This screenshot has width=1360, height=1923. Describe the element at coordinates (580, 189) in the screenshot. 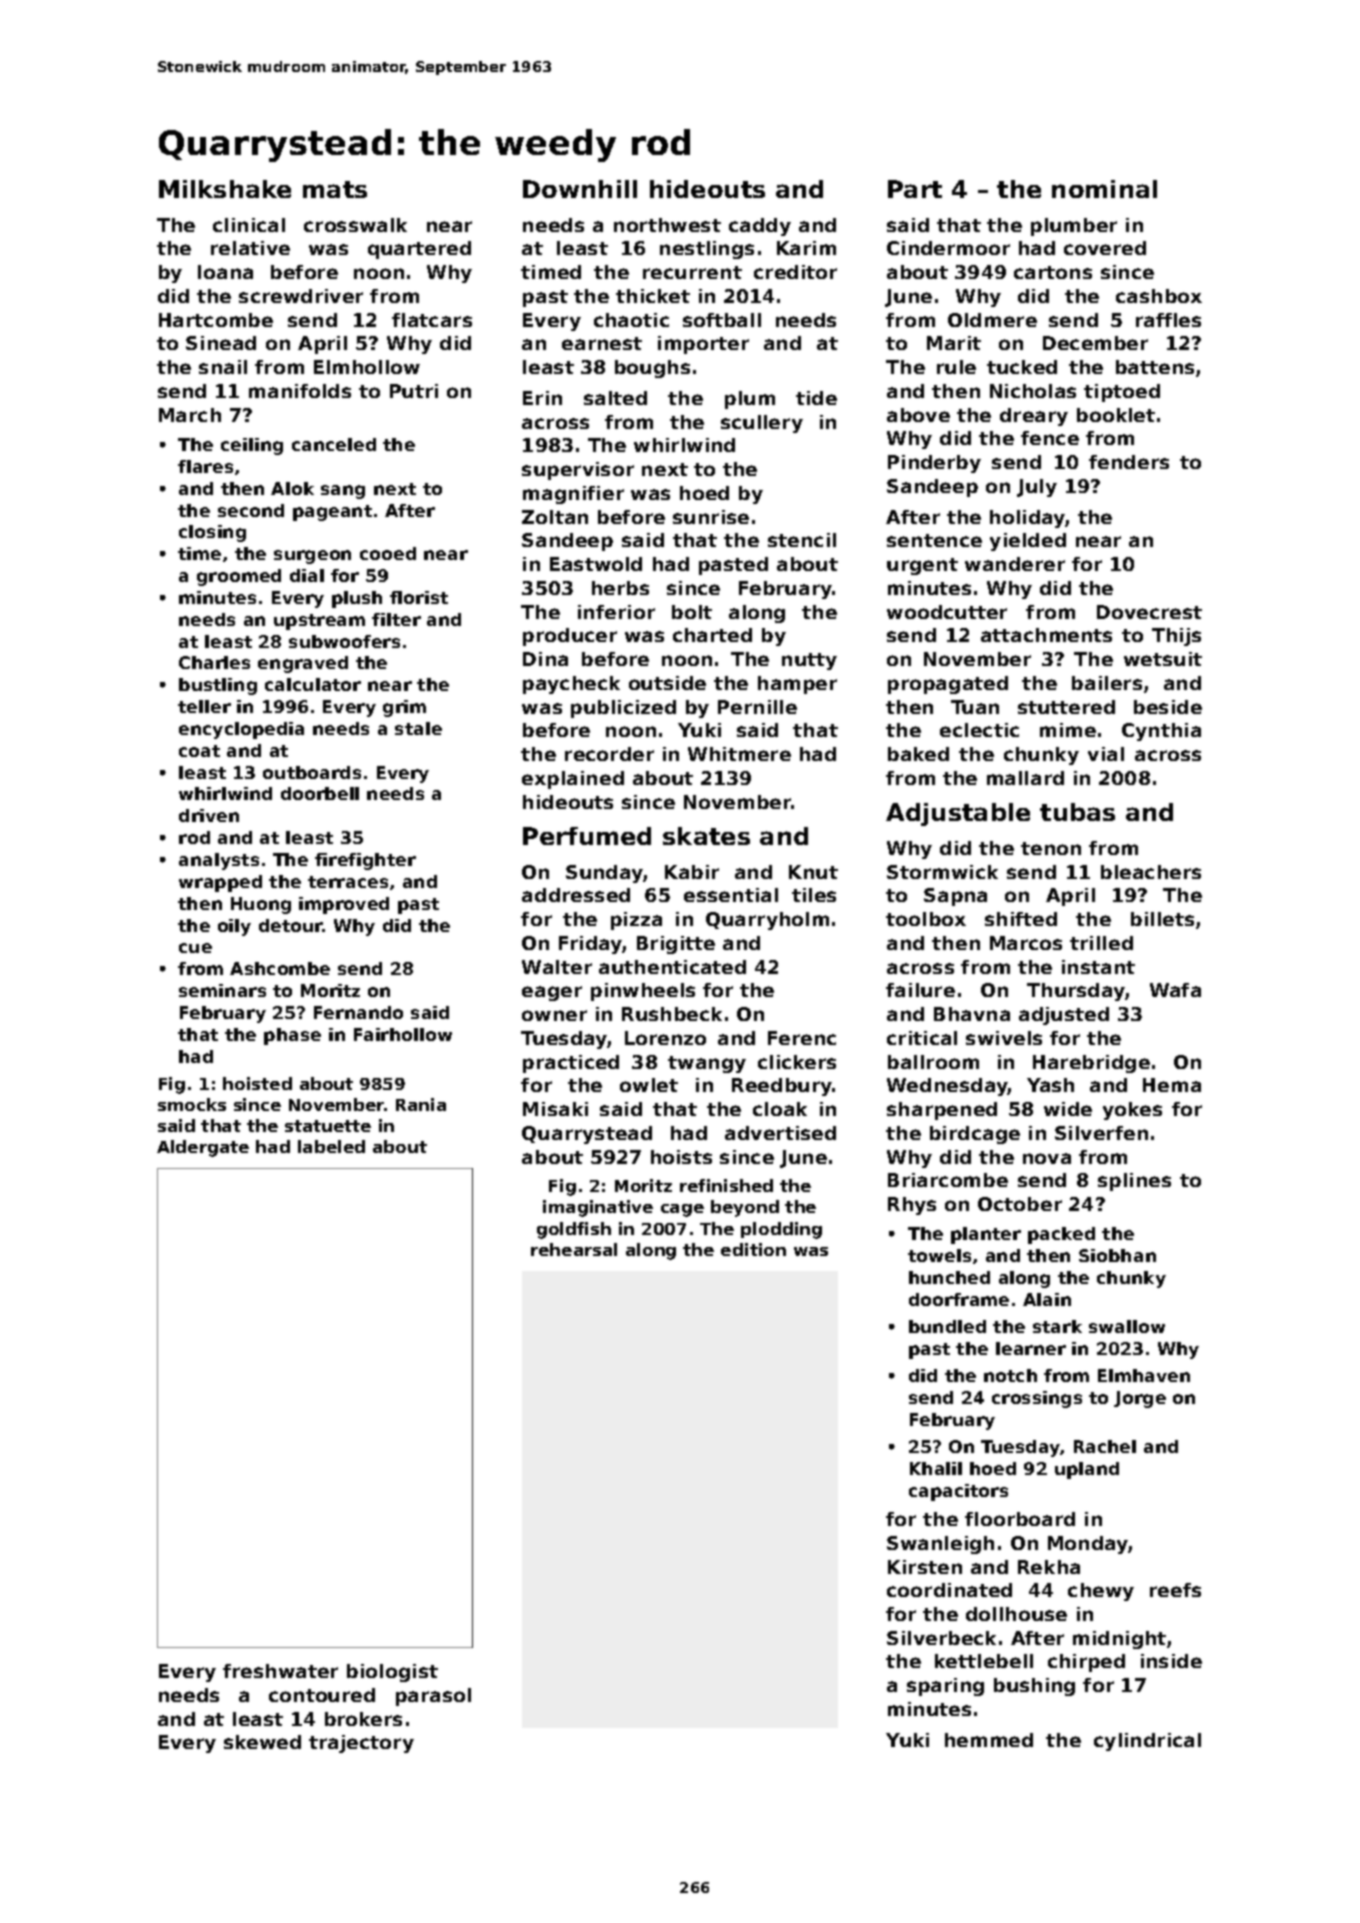

I see `Downhill` at that location.
